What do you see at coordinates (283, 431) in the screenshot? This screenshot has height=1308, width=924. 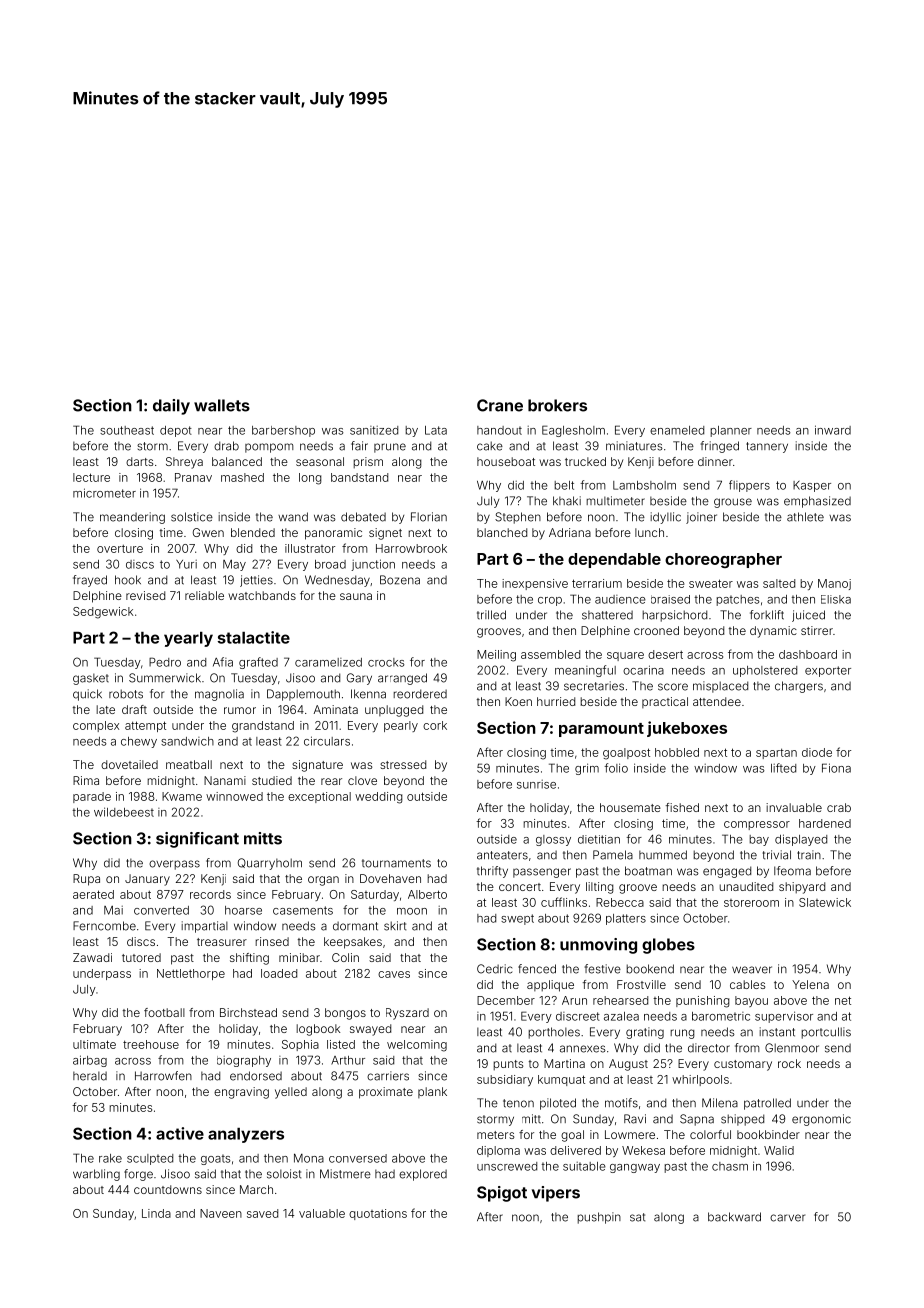 I see `barbershop` at bounding box center [283, 431].
